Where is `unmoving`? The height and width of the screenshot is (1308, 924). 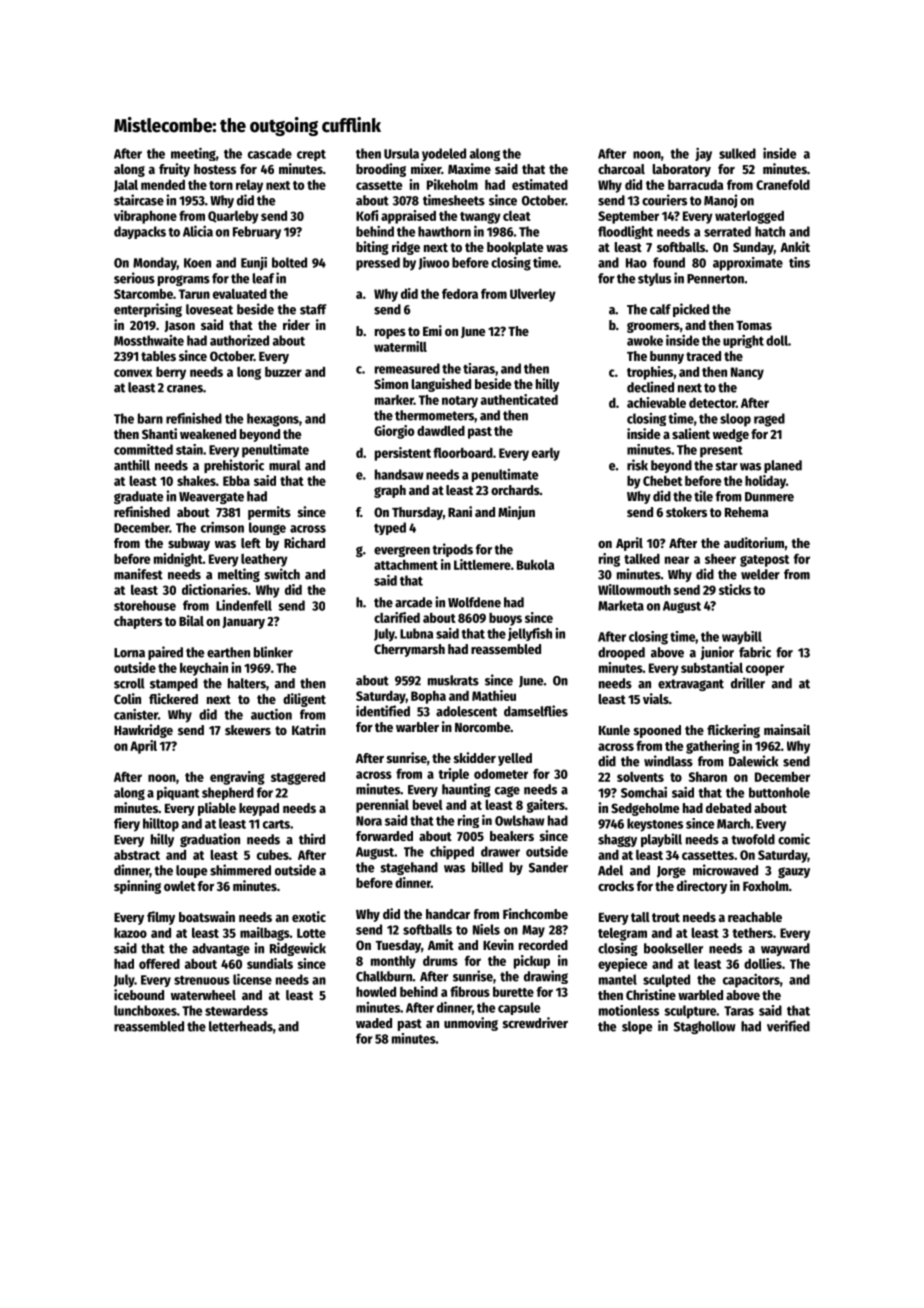
unmoving is located at coordinates (471, 1024).
